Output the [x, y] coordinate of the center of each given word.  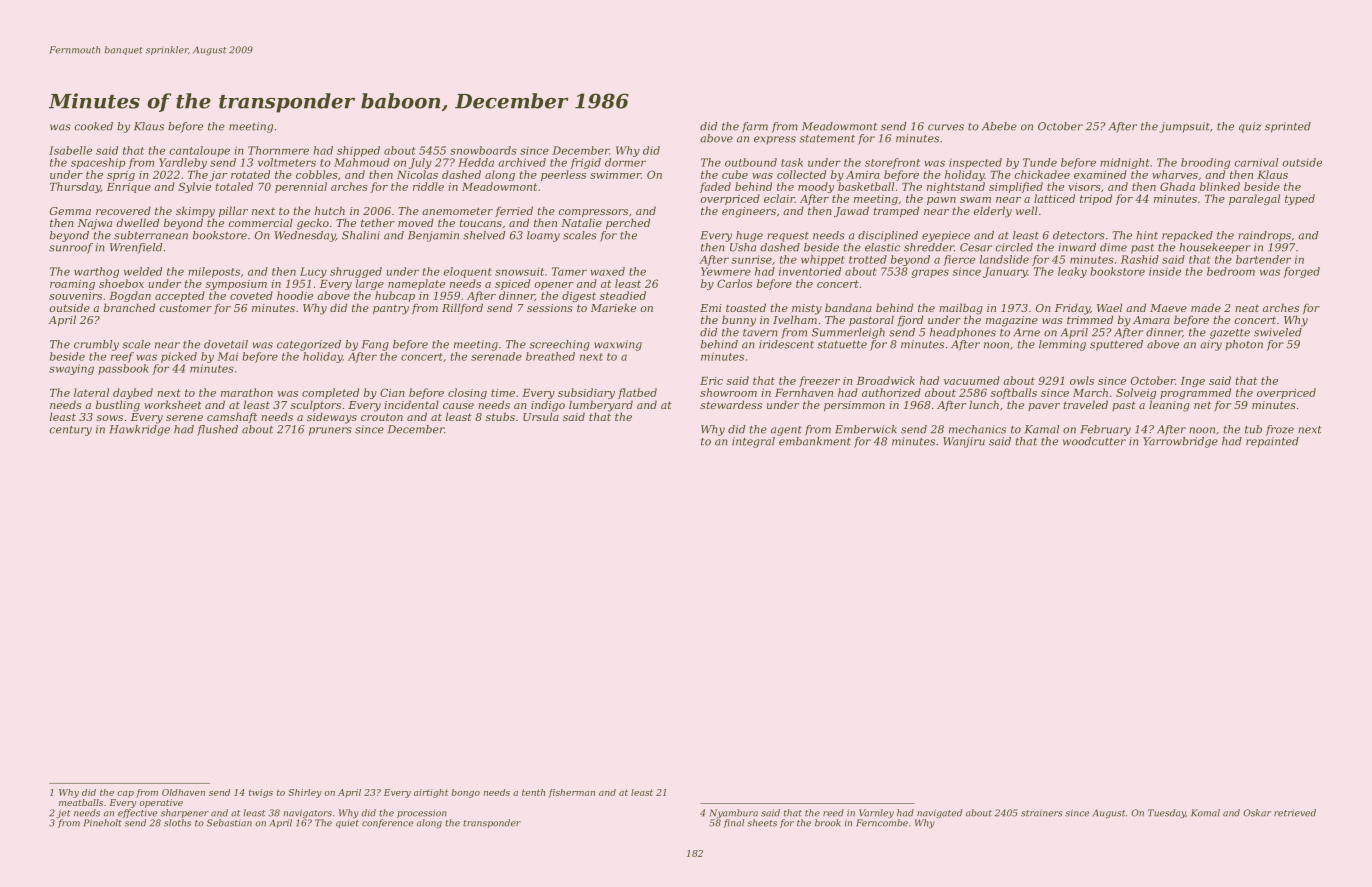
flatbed [637, 393]
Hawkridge [139, 430]
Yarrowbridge [1180, 442]
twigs [261, 793]
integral [753, 442]
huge [749, 236]
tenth [533, 792]
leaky [1072, 272]
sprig [121, 176]
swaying [71, 369]
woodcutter [1094, 441]
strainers [1041, 813]
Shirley [305, 793]
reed [833, 813]
